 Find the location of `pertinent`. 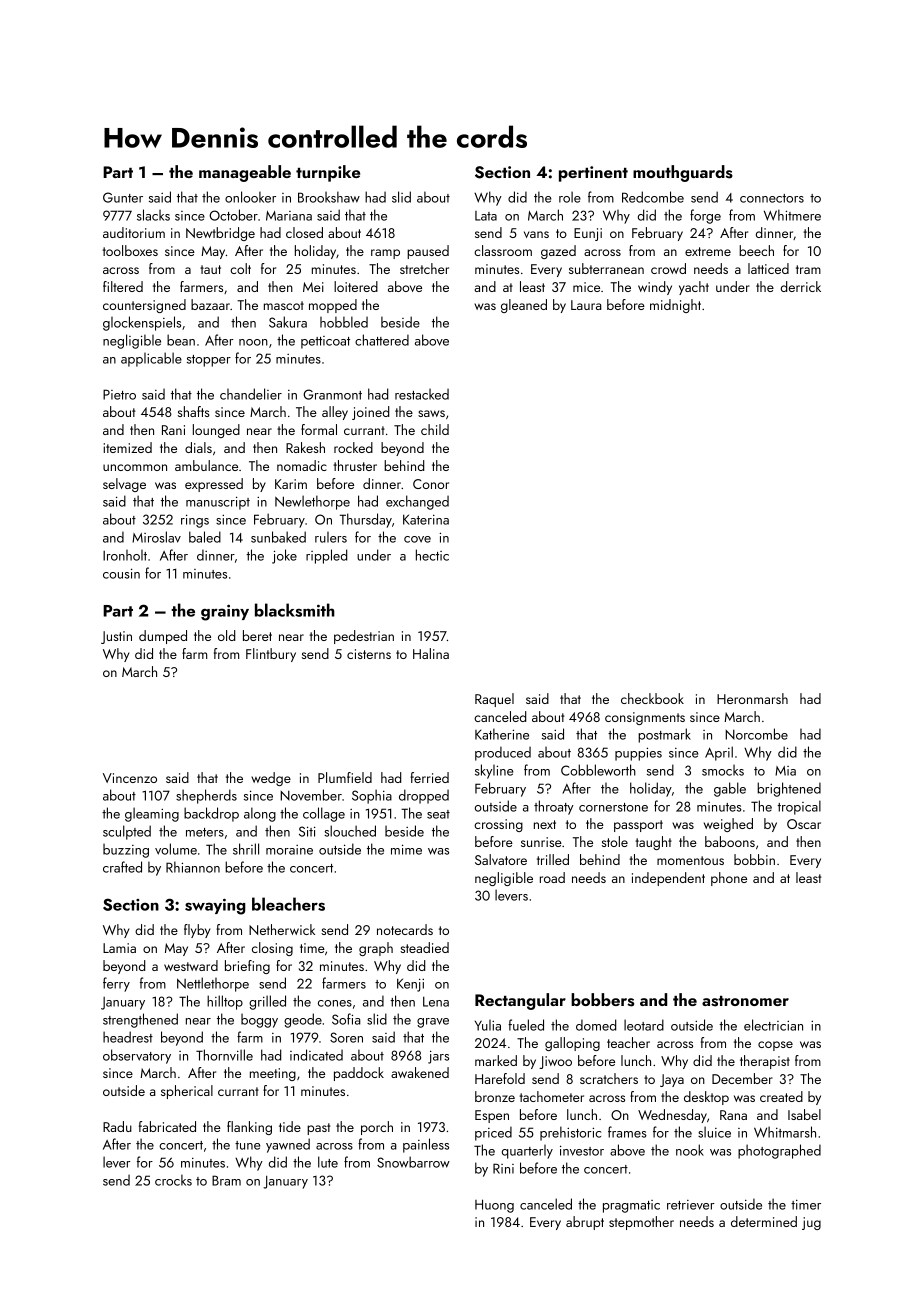

pertinent is located at coordinates (593, 174).
